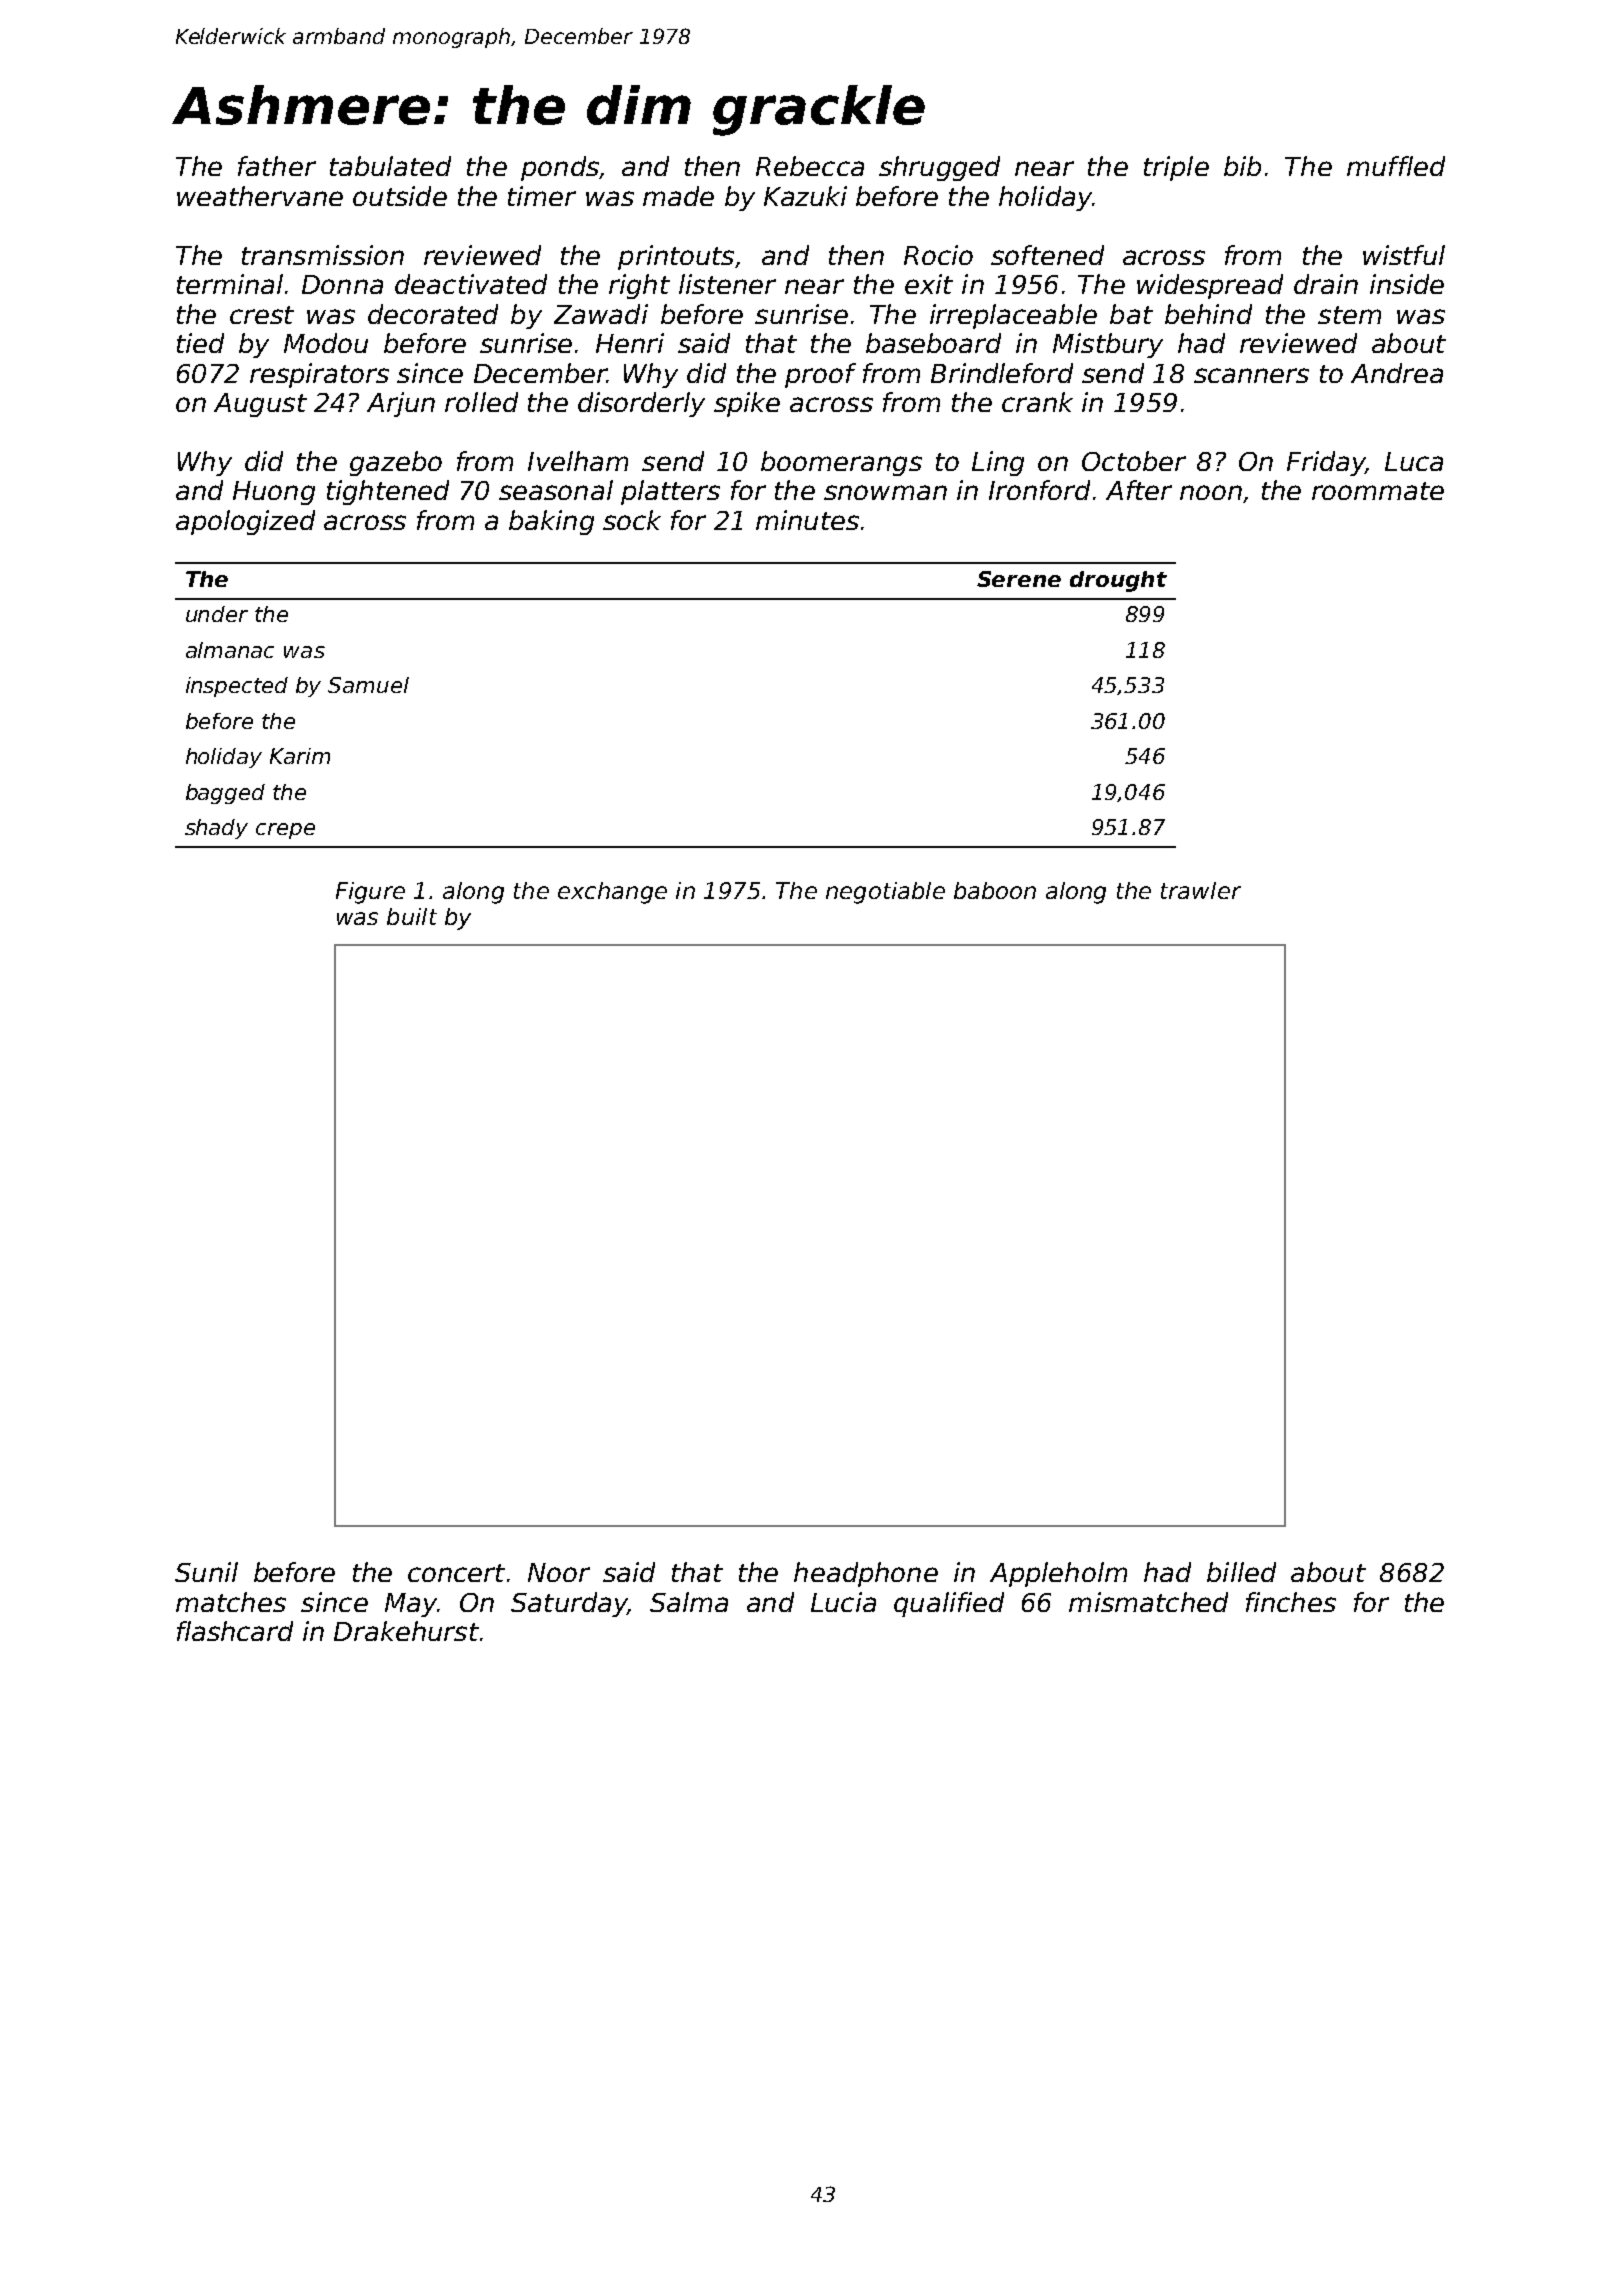 The width and height of the screenshot is (1620, 2292). Describe the element at coordinates (885, 893) in the screenshot. I see `negotiable` at that location.
